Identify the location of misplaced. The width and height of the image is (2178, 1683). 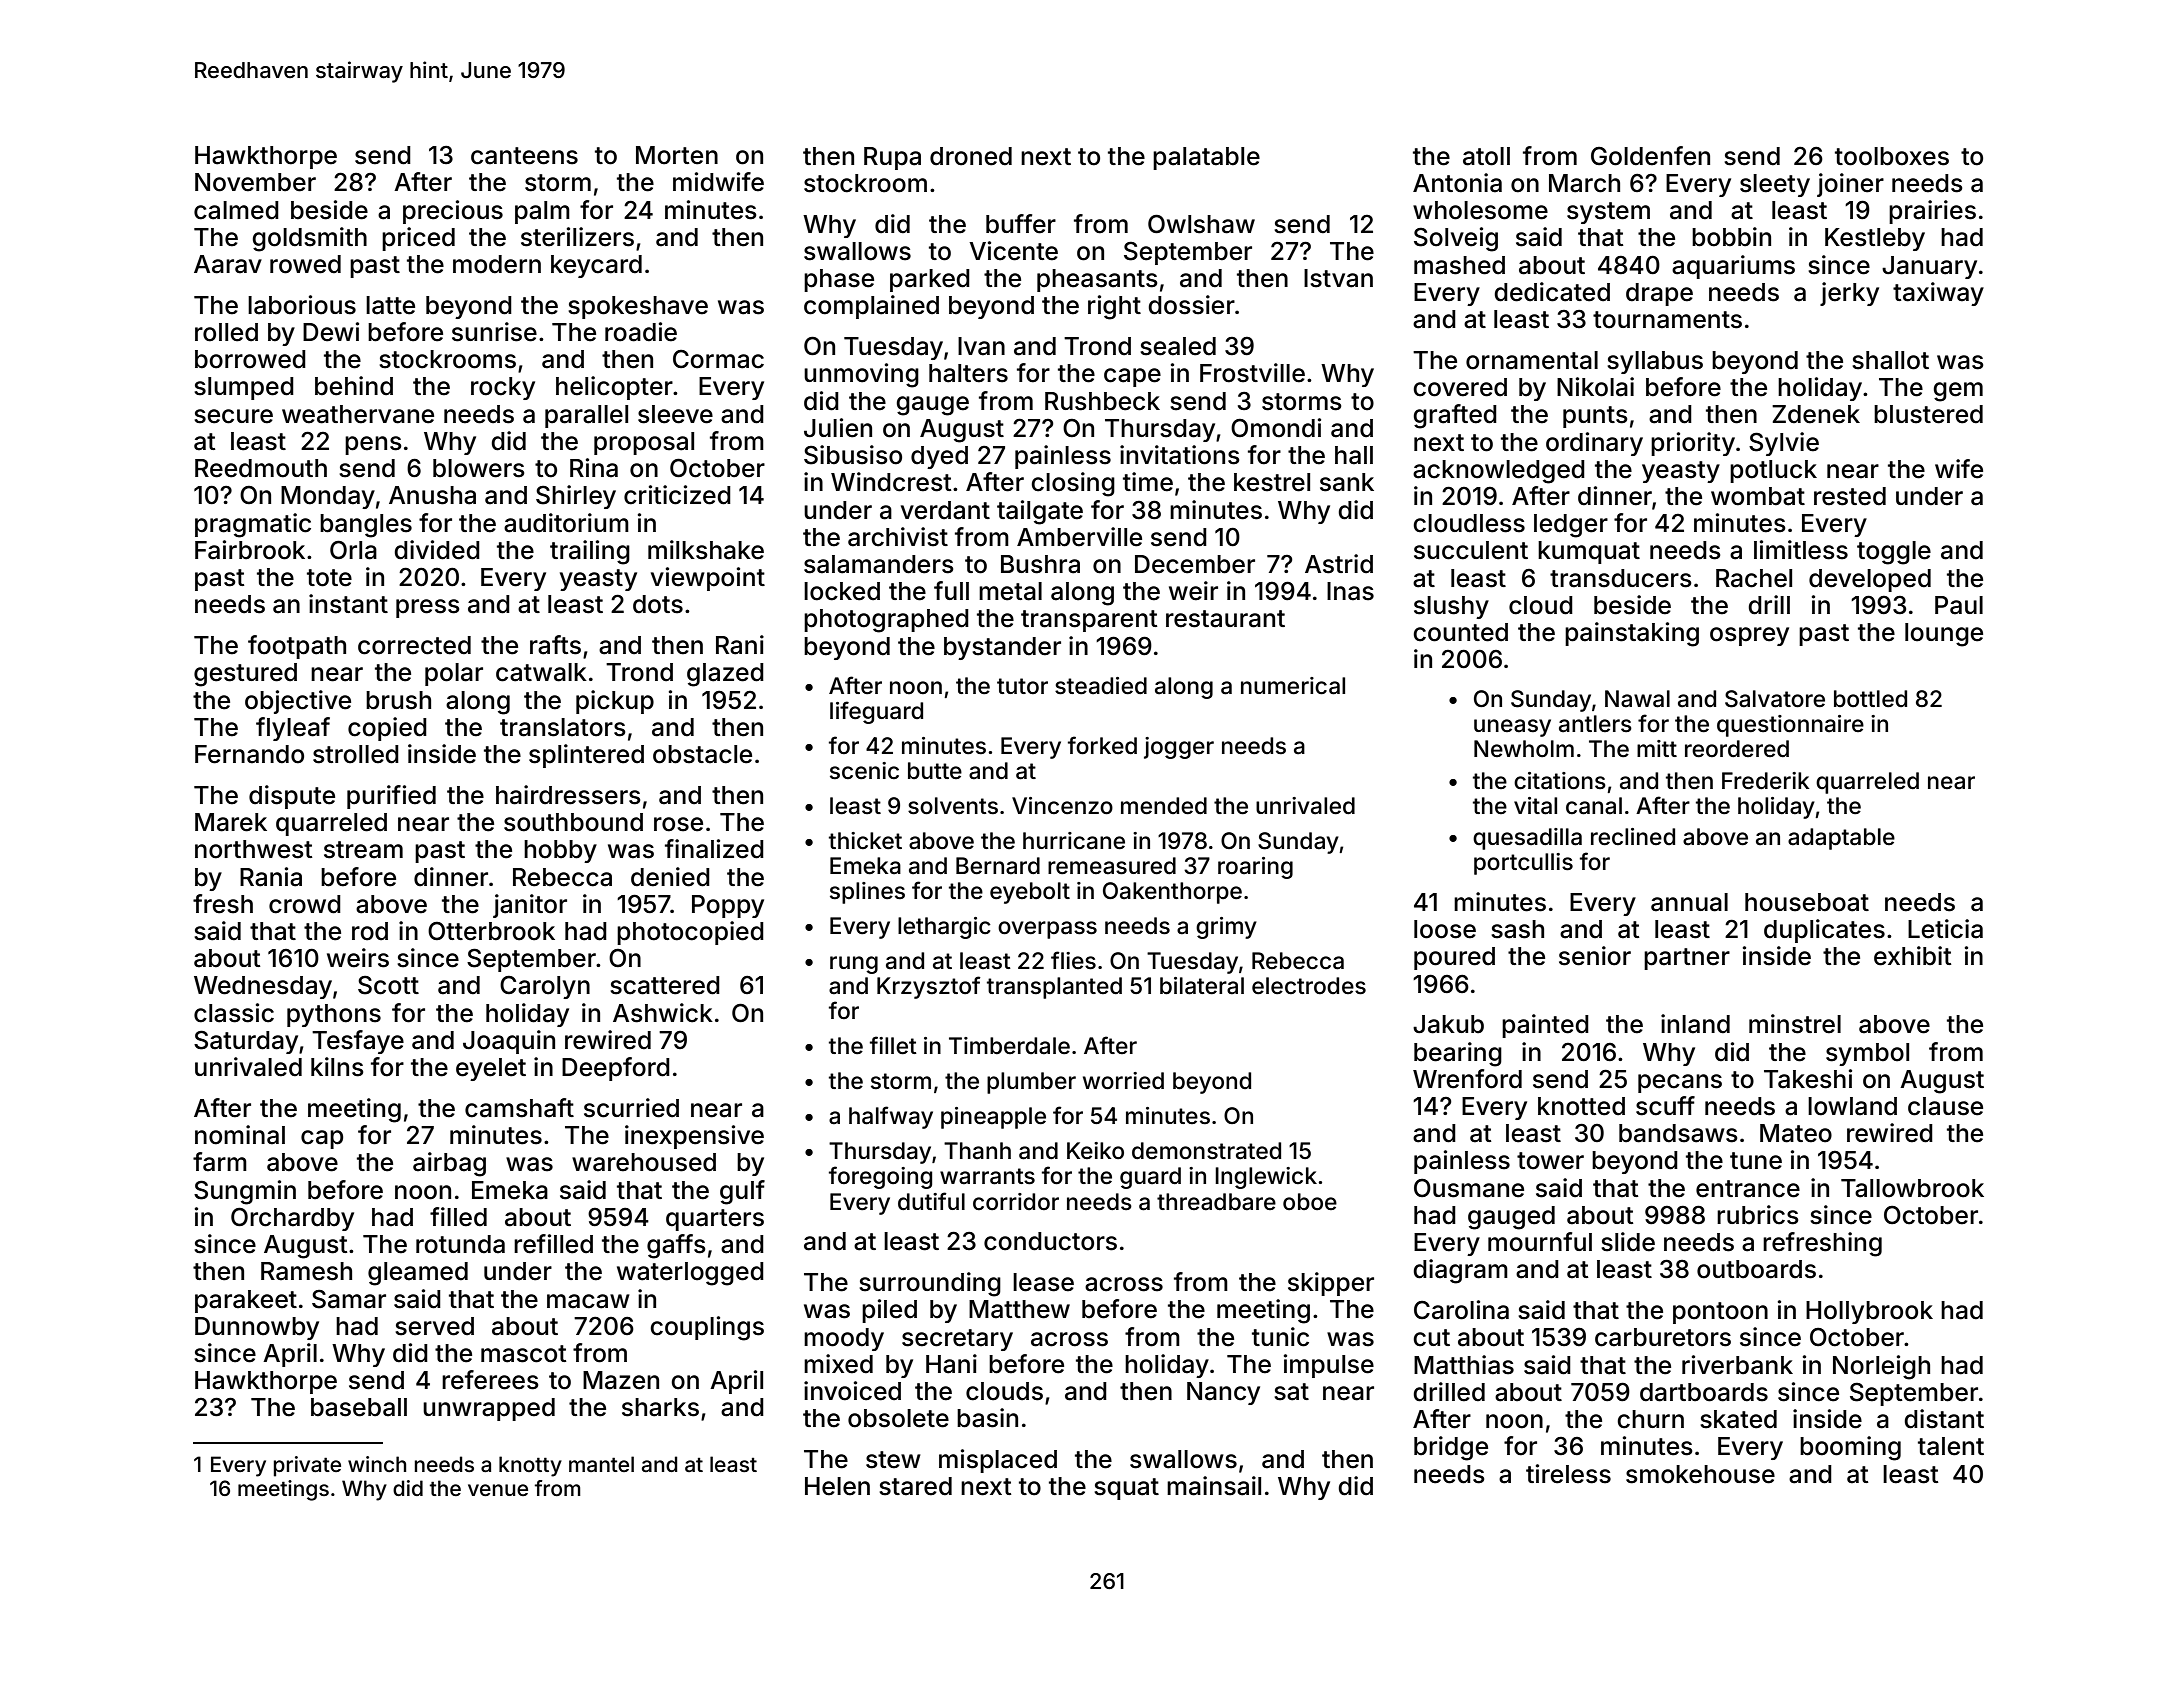
(998, 1461).
